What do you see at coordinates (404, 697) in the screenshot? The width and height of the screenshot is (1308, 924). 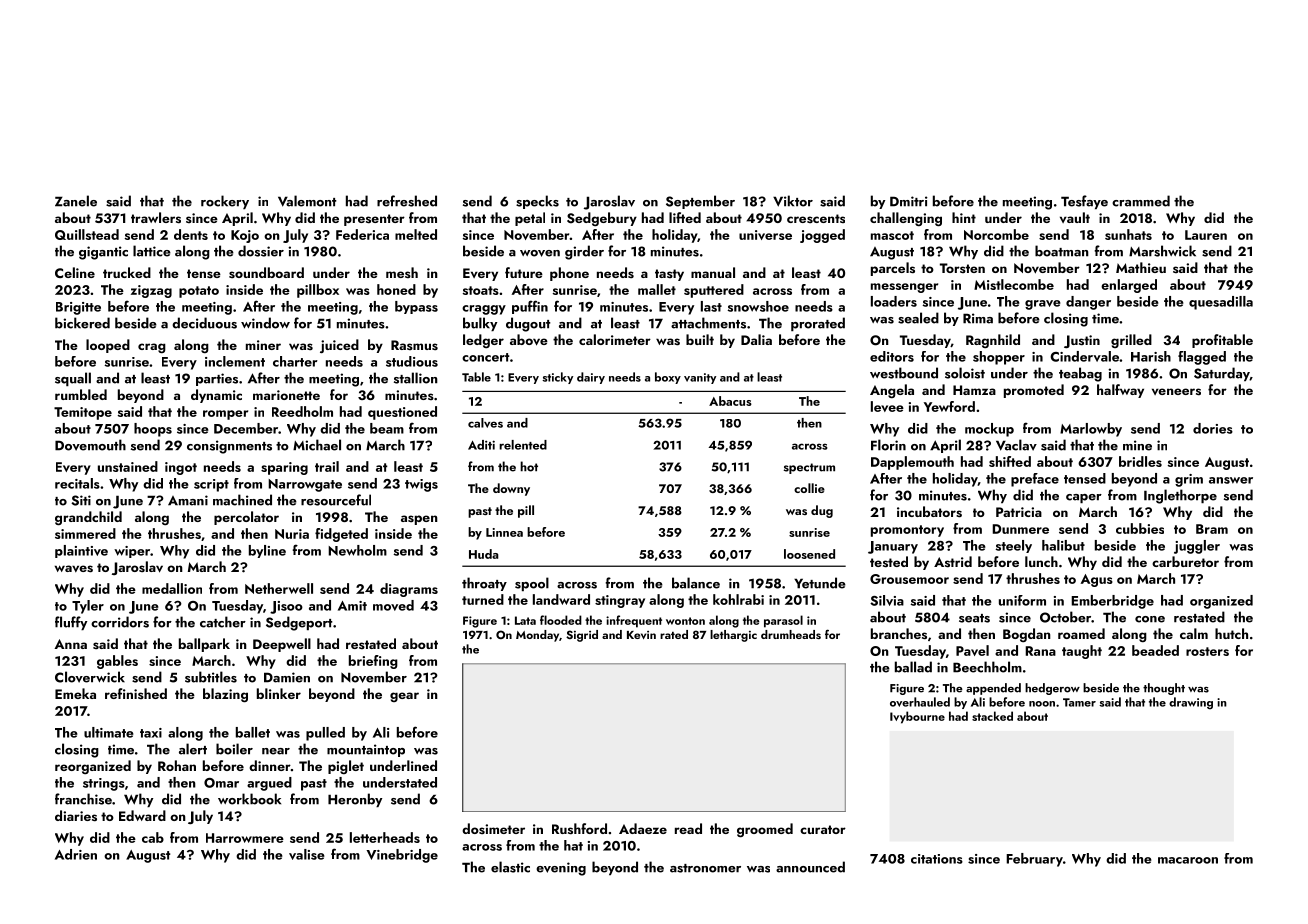 I see `gear` at bounding box center [404, 697].
